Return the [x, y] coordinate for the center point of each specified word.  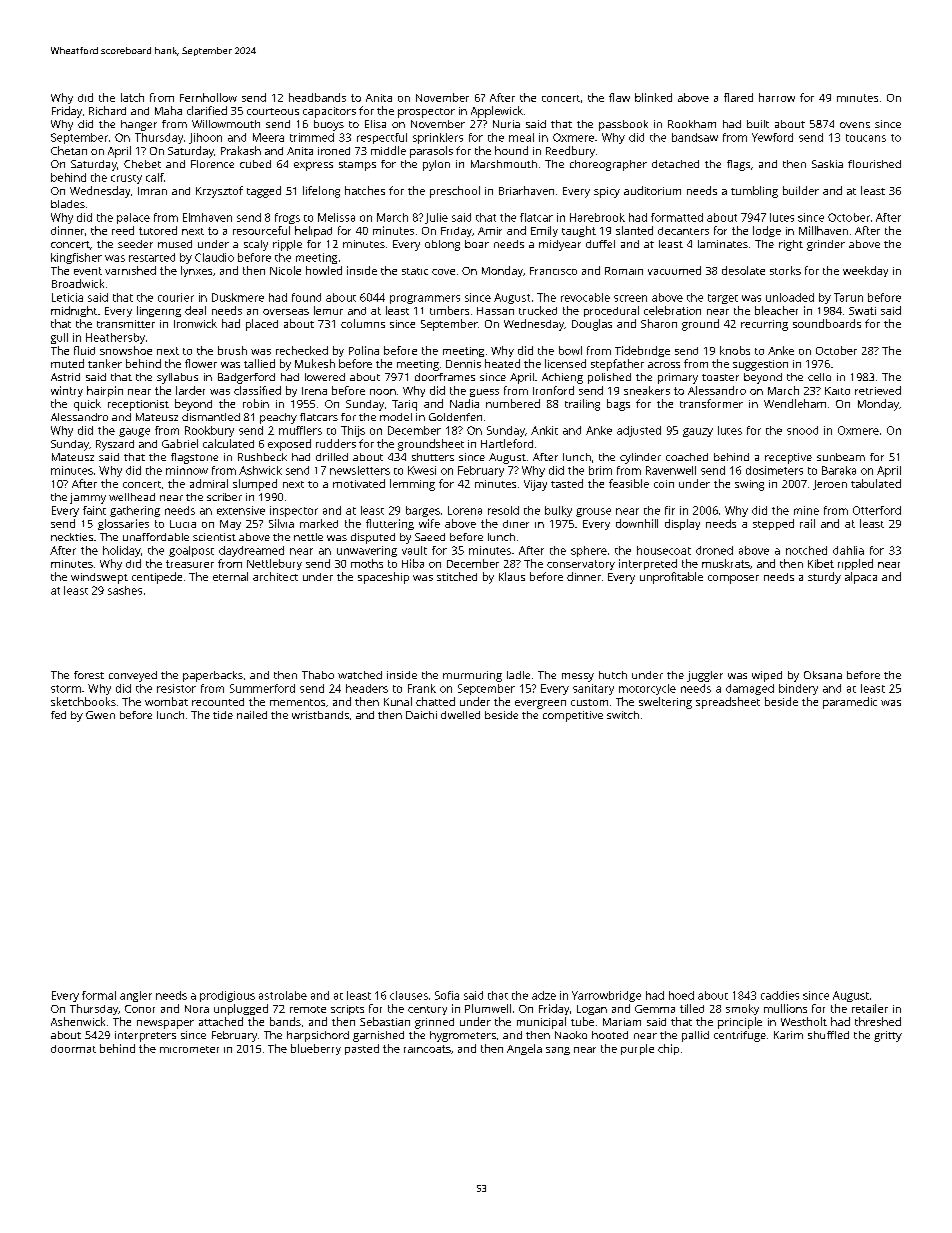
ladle [518, 675]
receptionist [138, 405]
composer [733, 579]
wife [429, 523]
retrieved [878, 390]
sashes [125, 590]
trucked [538, 310]
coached [687, 457]
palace [133, 218]
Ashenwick [78, 1021]
